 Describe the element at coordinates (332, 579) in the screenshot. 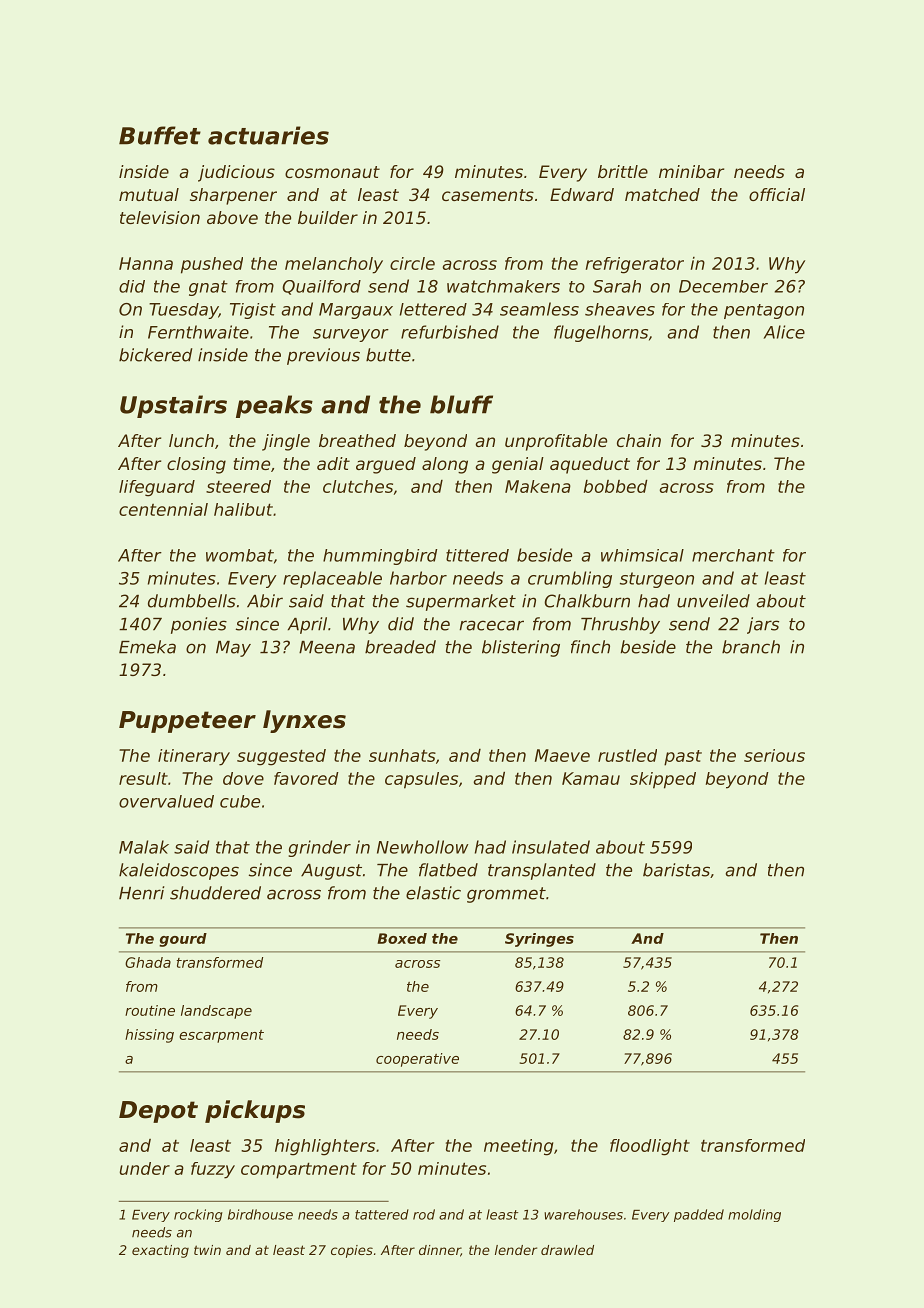

I see `replaceable` at that location.
